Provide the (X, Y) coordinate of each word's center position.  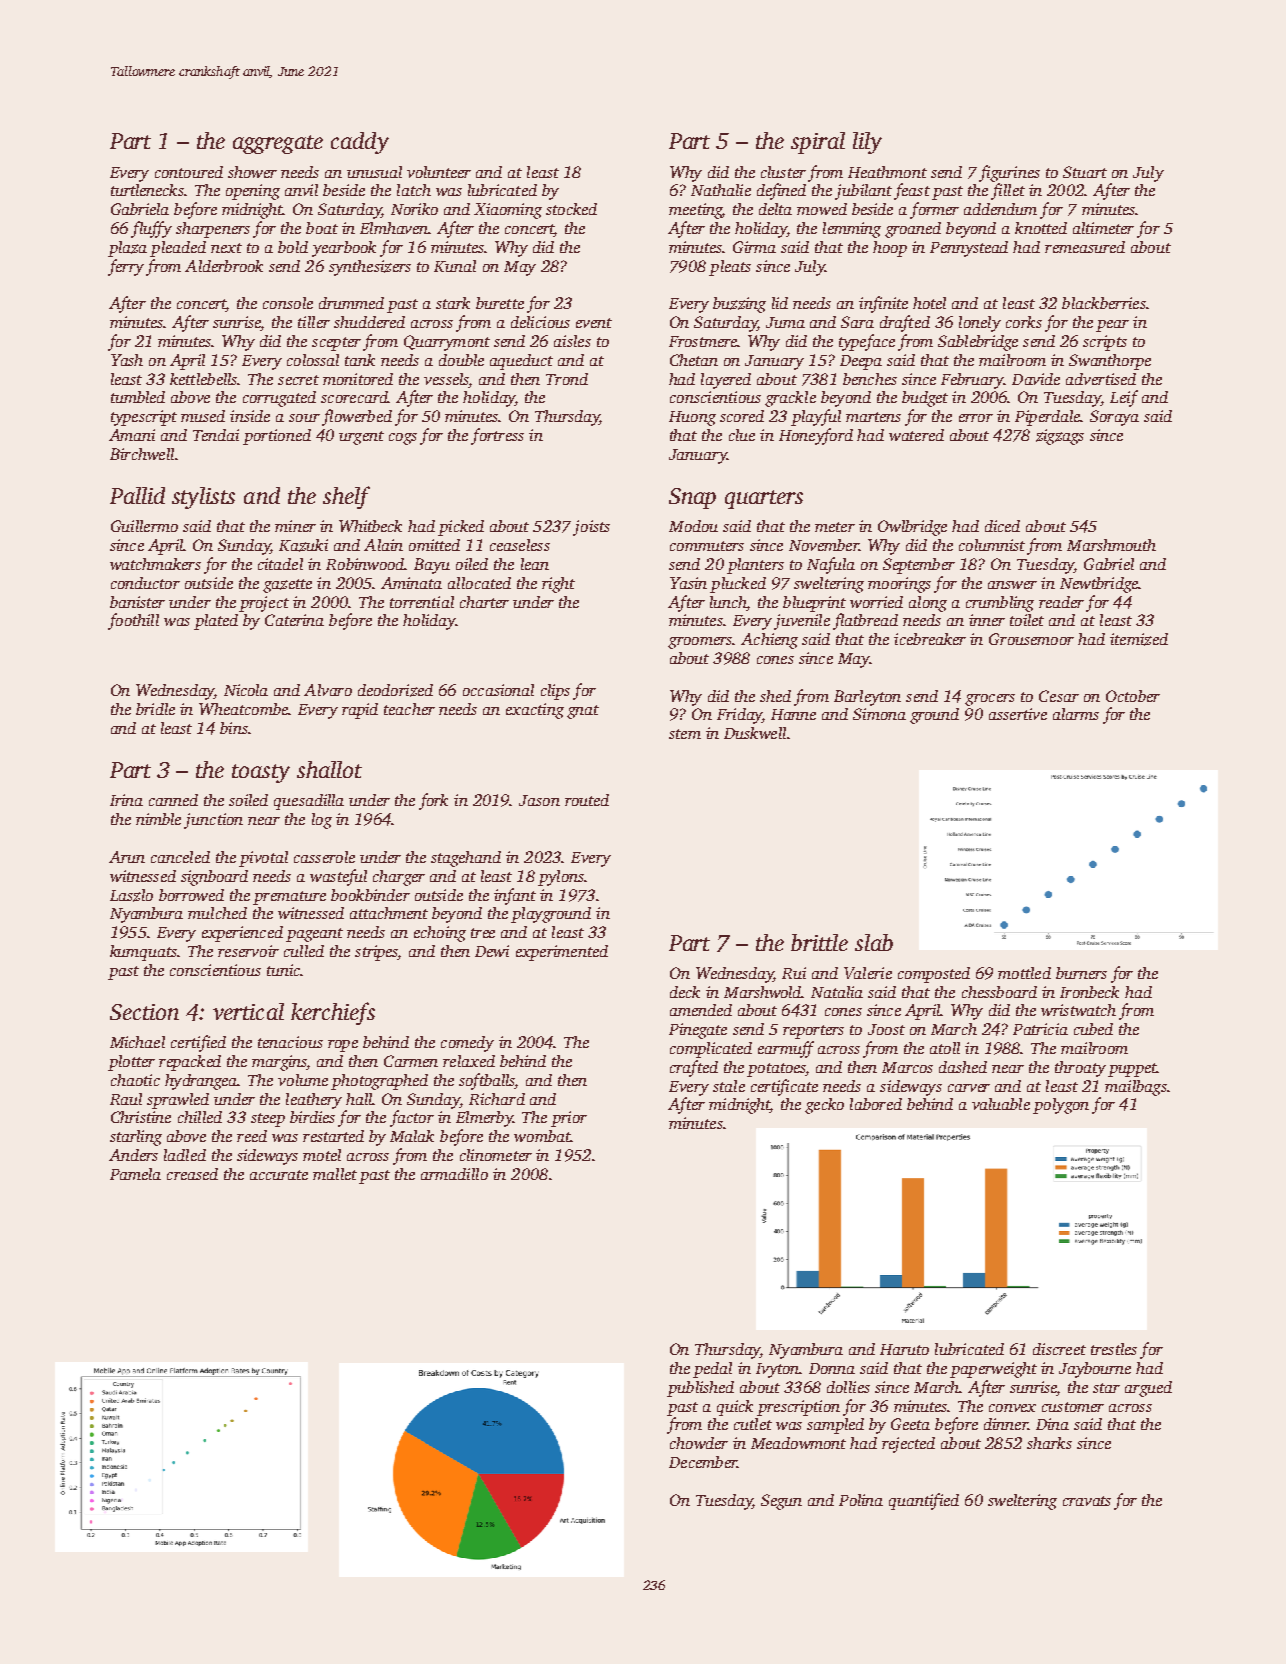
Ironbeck (1089, 992)
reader (1061, 602)
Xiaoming (508, 211)
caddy (360, 143)
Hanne (793, 714)
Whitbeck (370, 526)
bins (234, 728)
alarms (1076, 714)
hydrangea (201, 1082)
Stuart (1085, 172)
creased (192, 1174)
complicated (711, 1050)
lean (535, 564)
